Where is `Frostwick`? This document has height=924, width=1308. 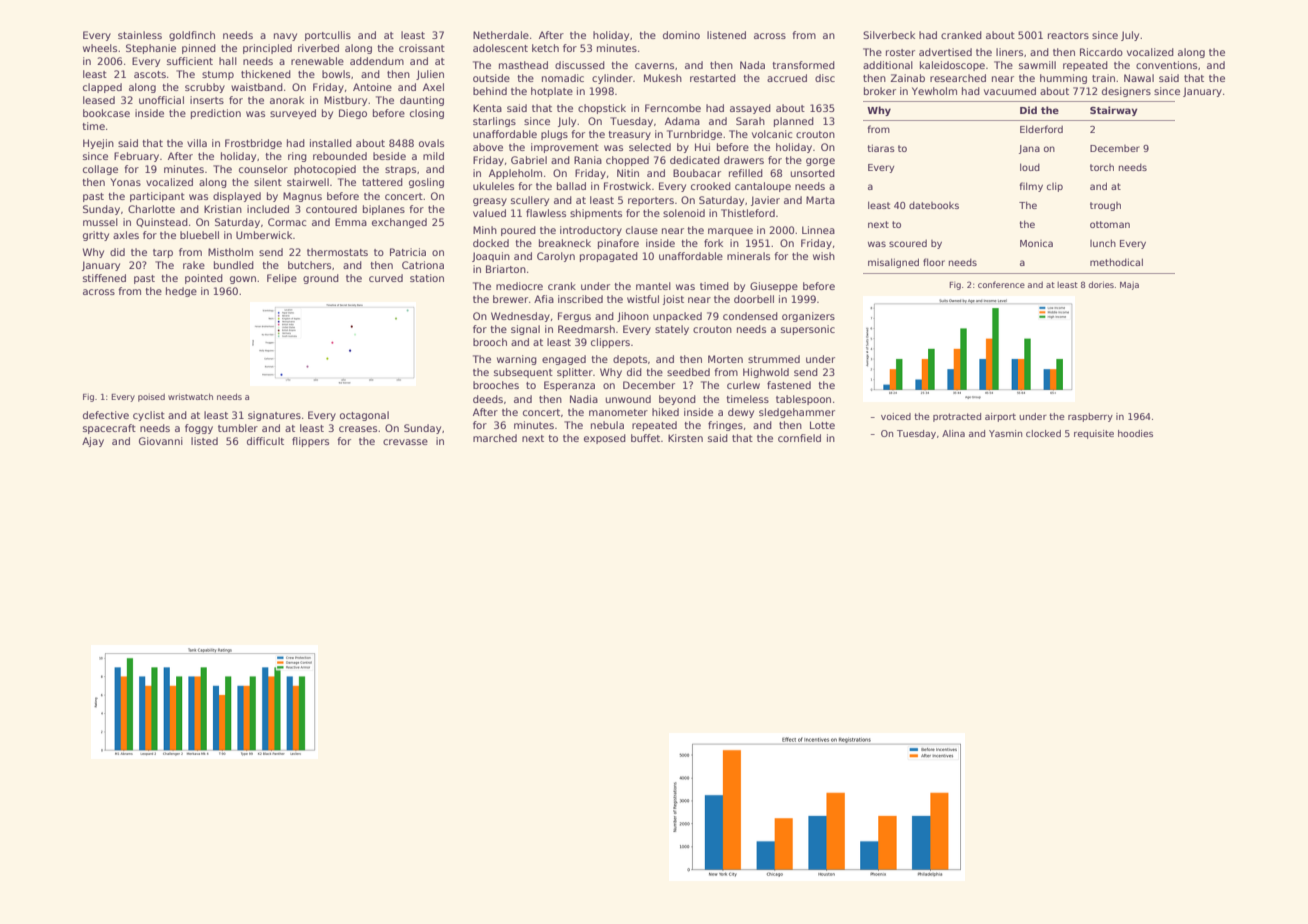
Frostwick is located at coordinates (627, 186).
